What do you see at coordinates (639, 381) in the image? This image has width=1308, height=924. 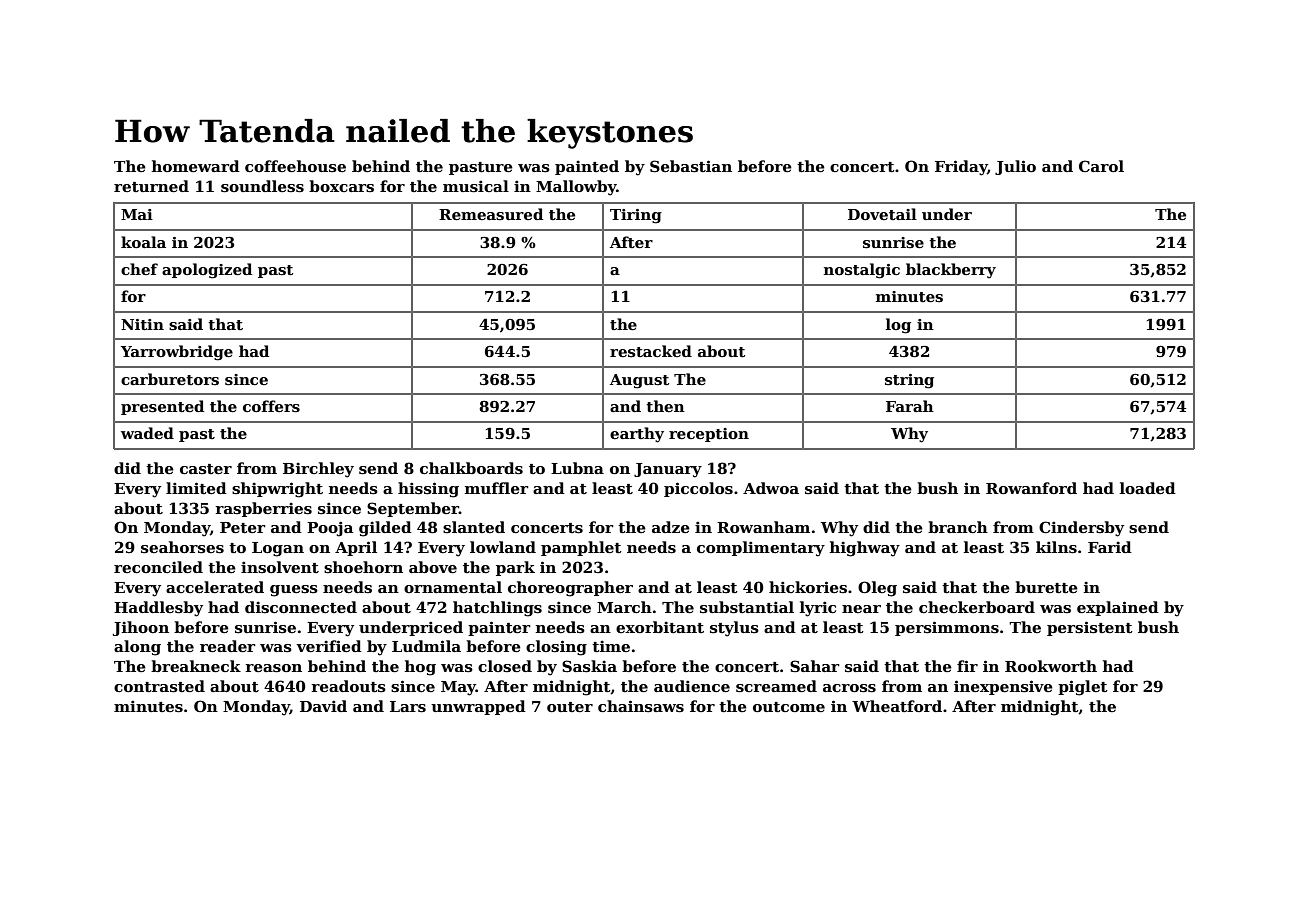 I see `August` at bounding box center [639, 381].
